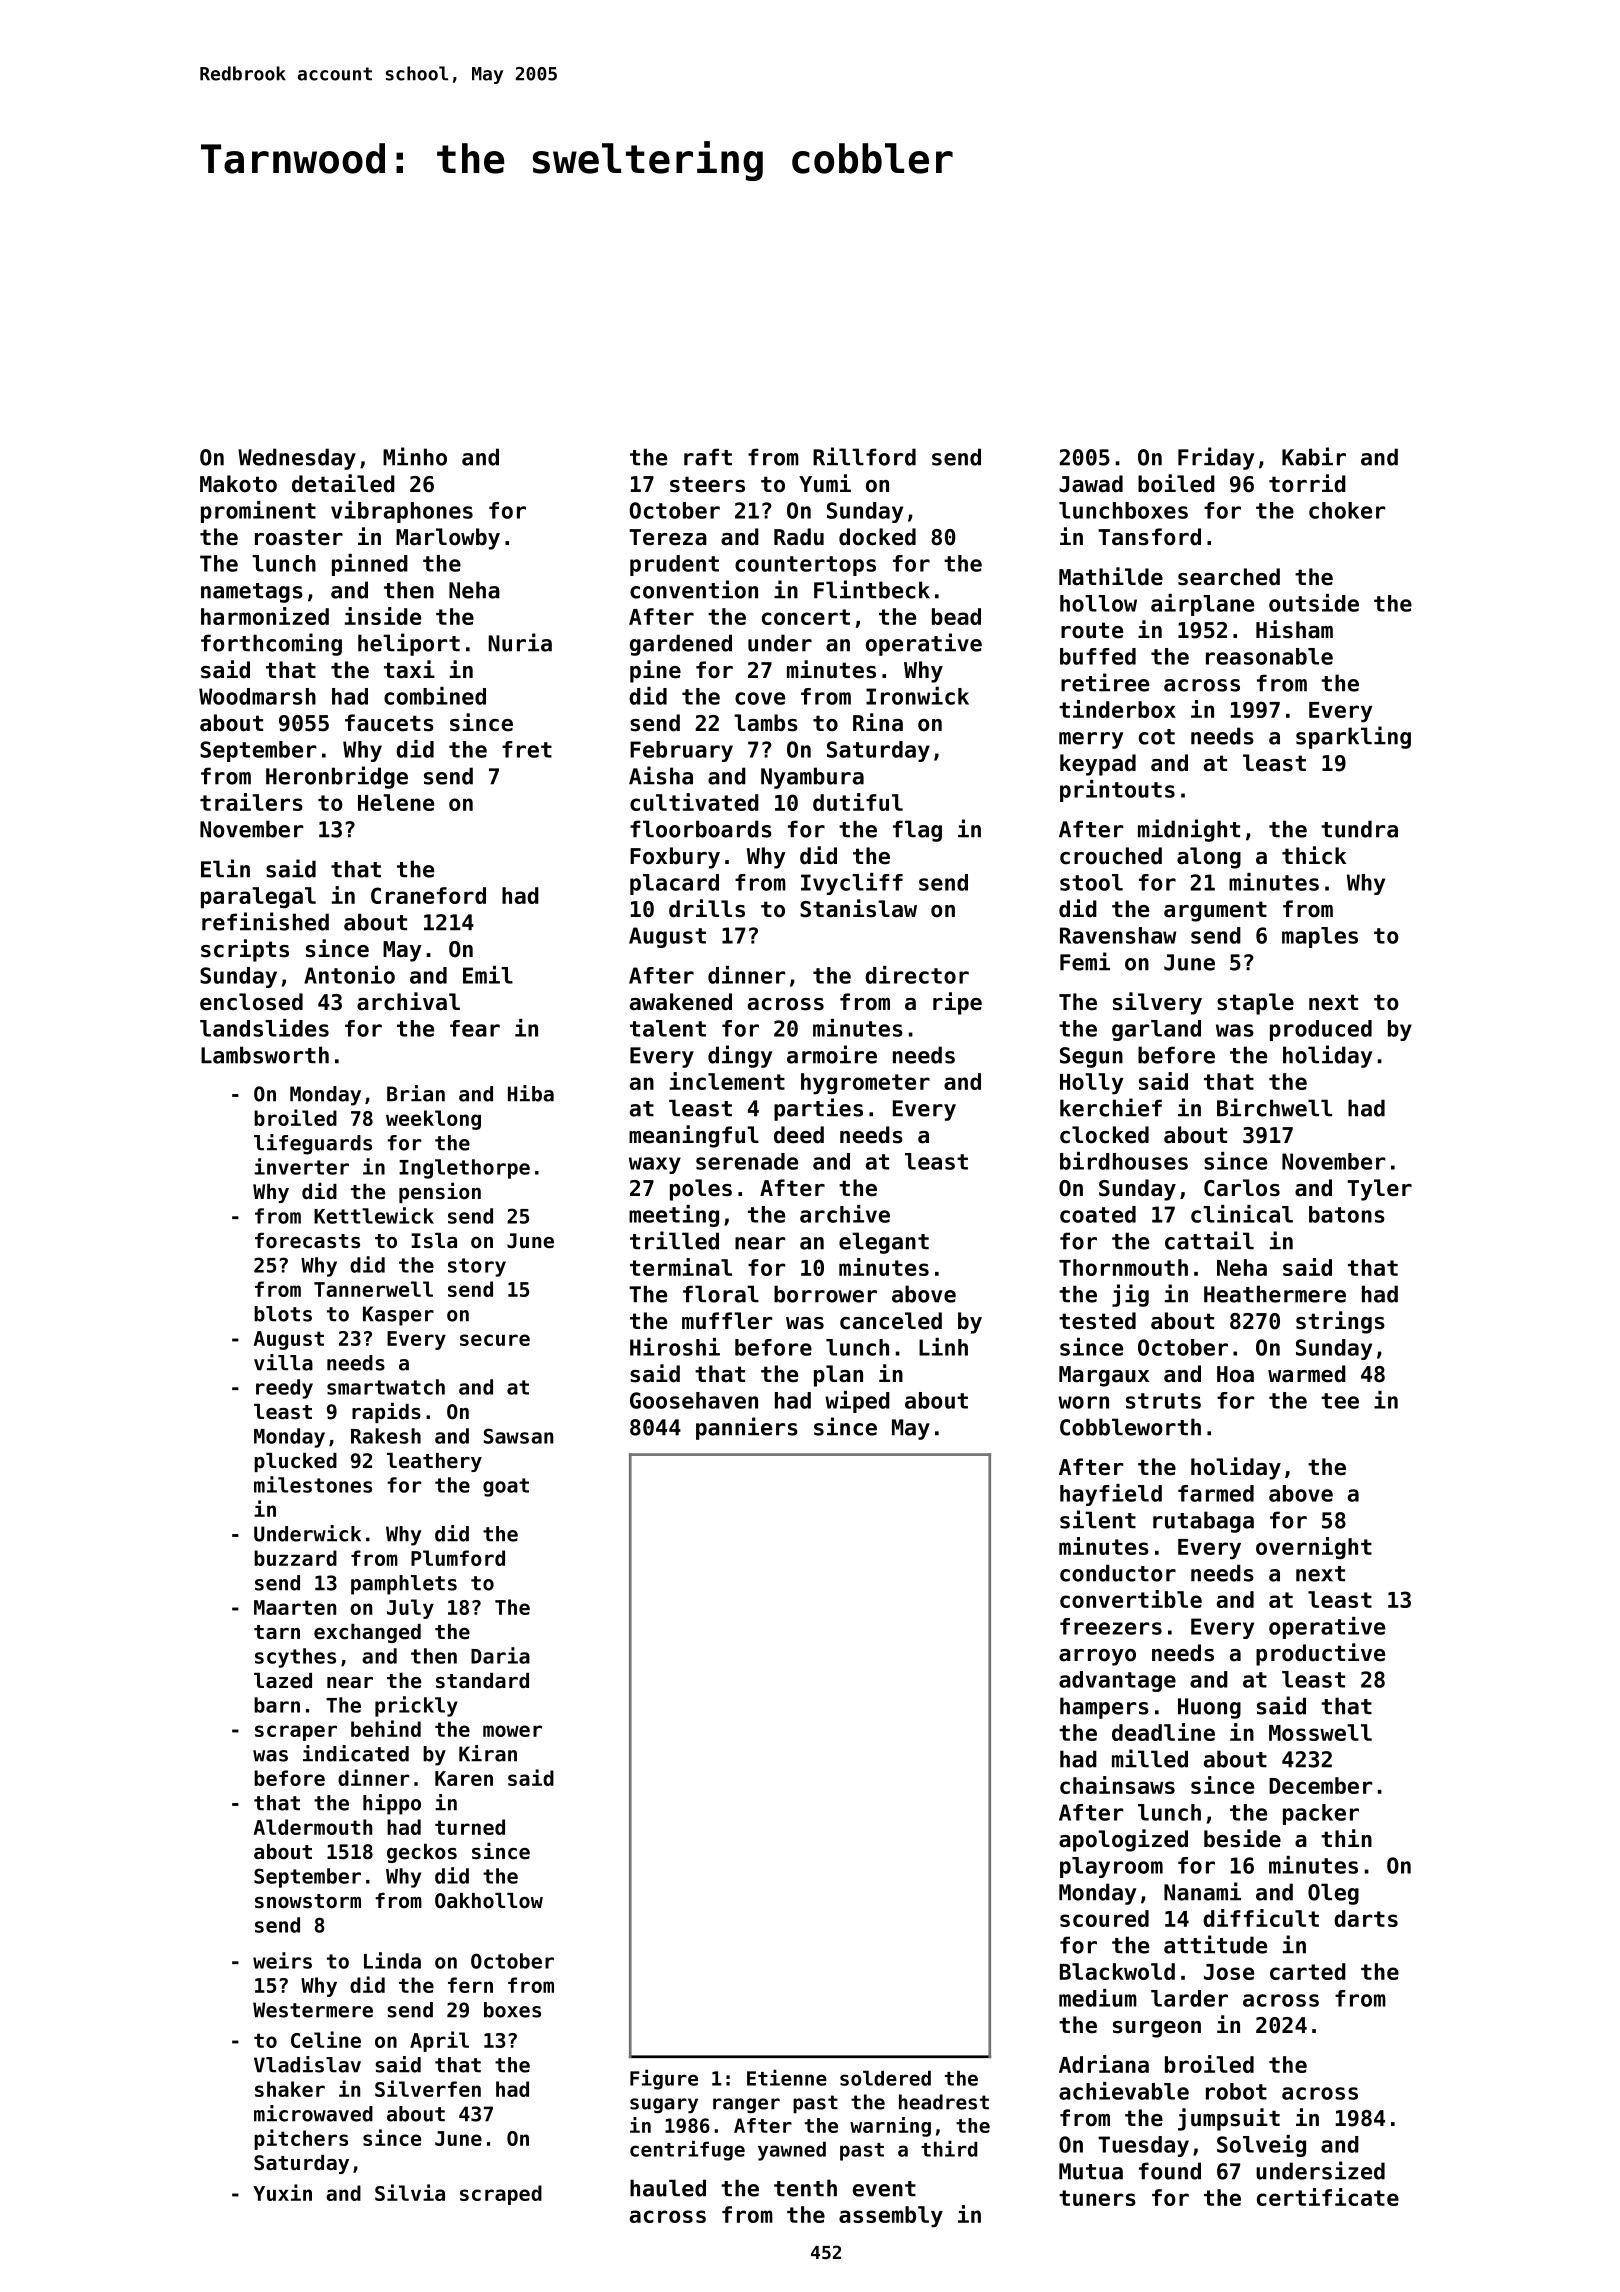  What do you see at coordinates (1130, 1427) in the screenshot?
I see `Cobbleworth` at bounding box center [1130, 1427].
